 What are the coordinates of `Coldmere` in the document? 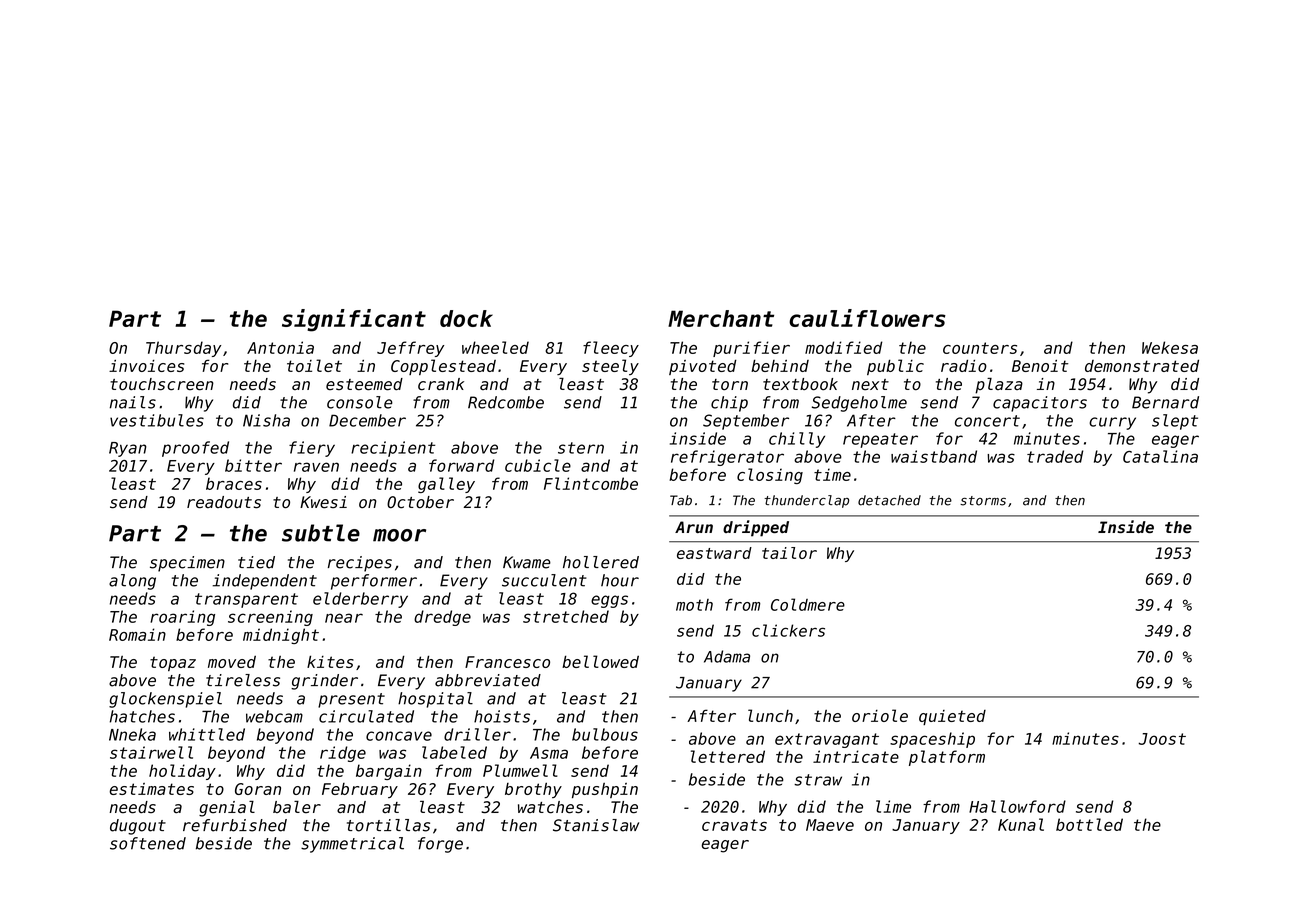 It's located at (808, 604).
